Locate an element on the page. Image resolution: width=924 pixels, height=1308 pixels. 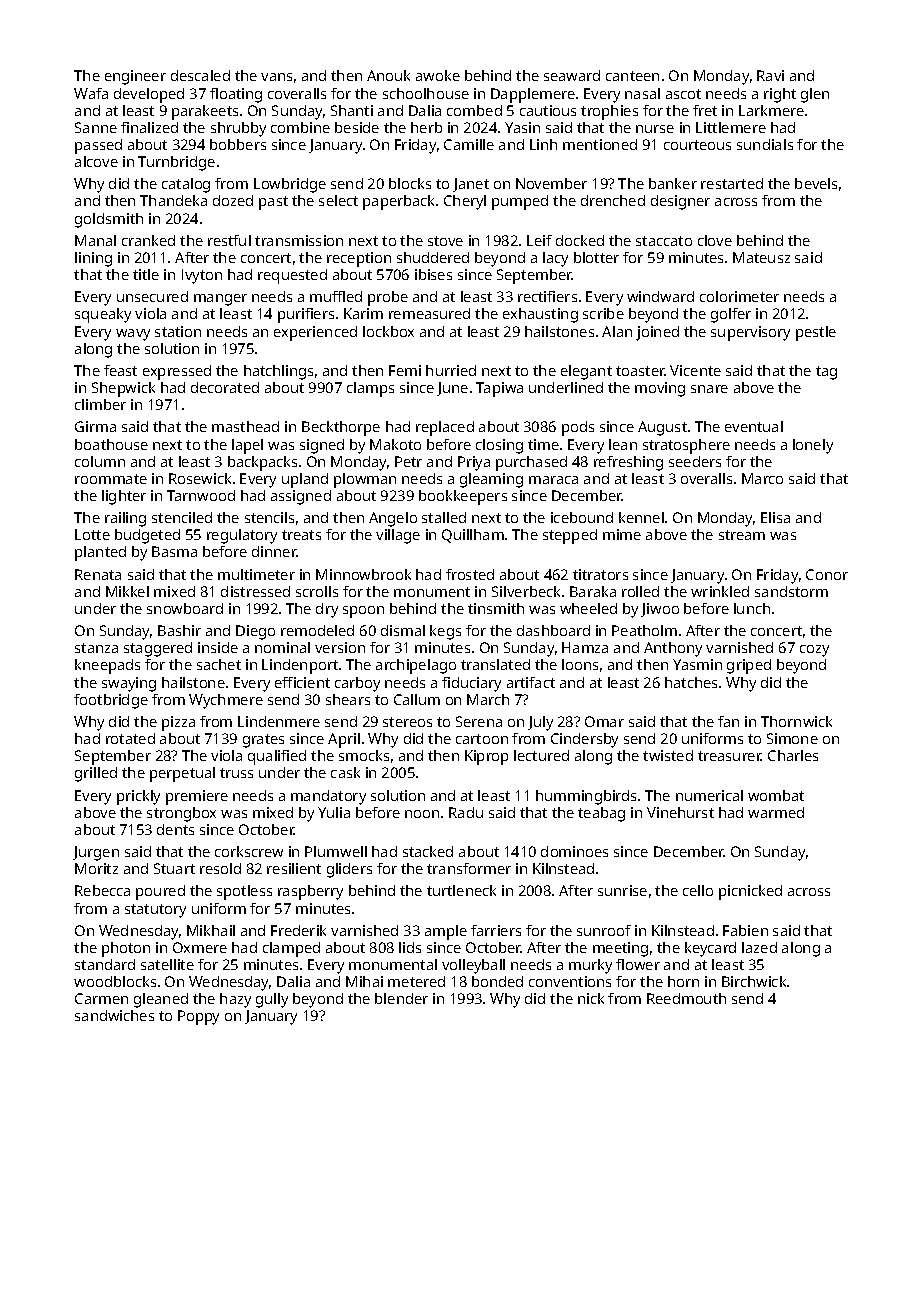
farriers is located at coordinates (496, 930).
